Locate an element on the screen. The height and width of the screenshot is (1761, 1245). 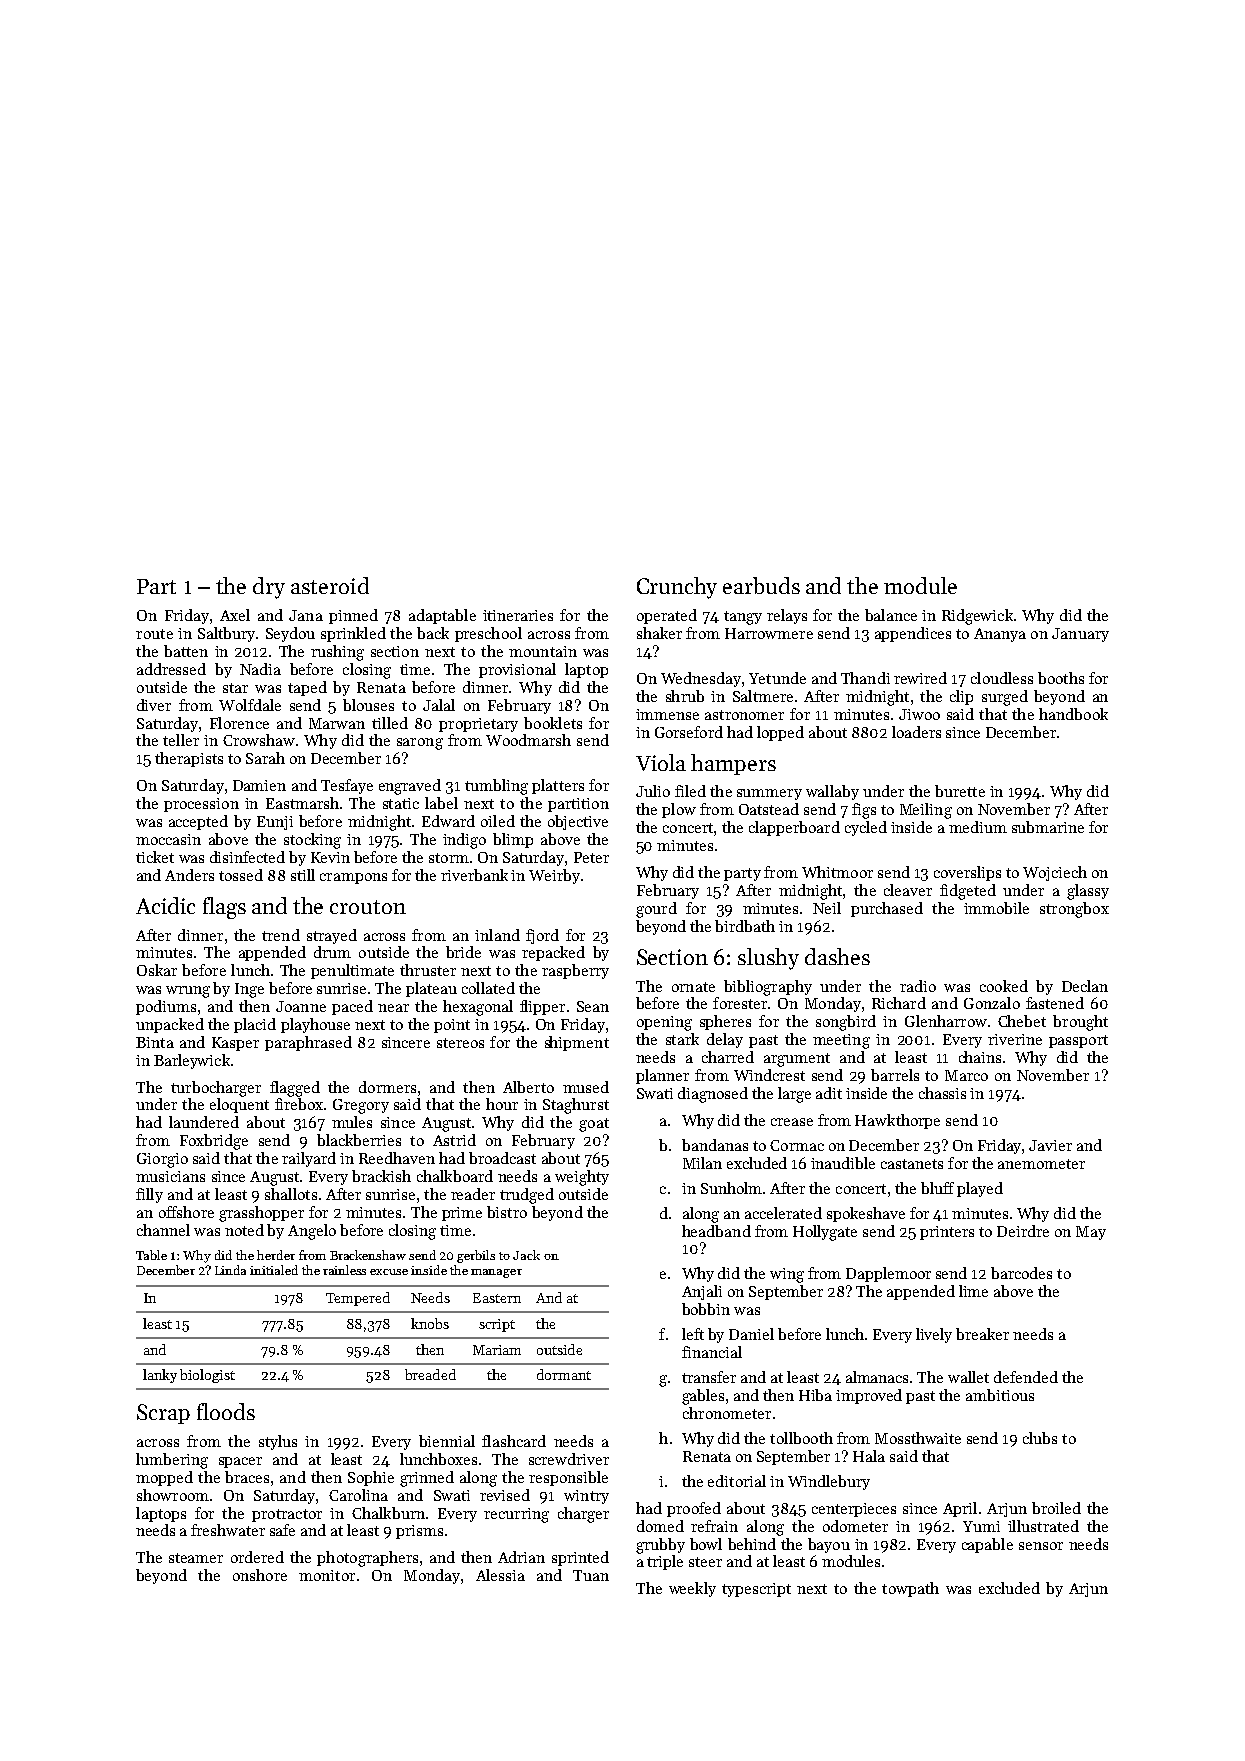
wrung is located at coordinates (188, 992).
